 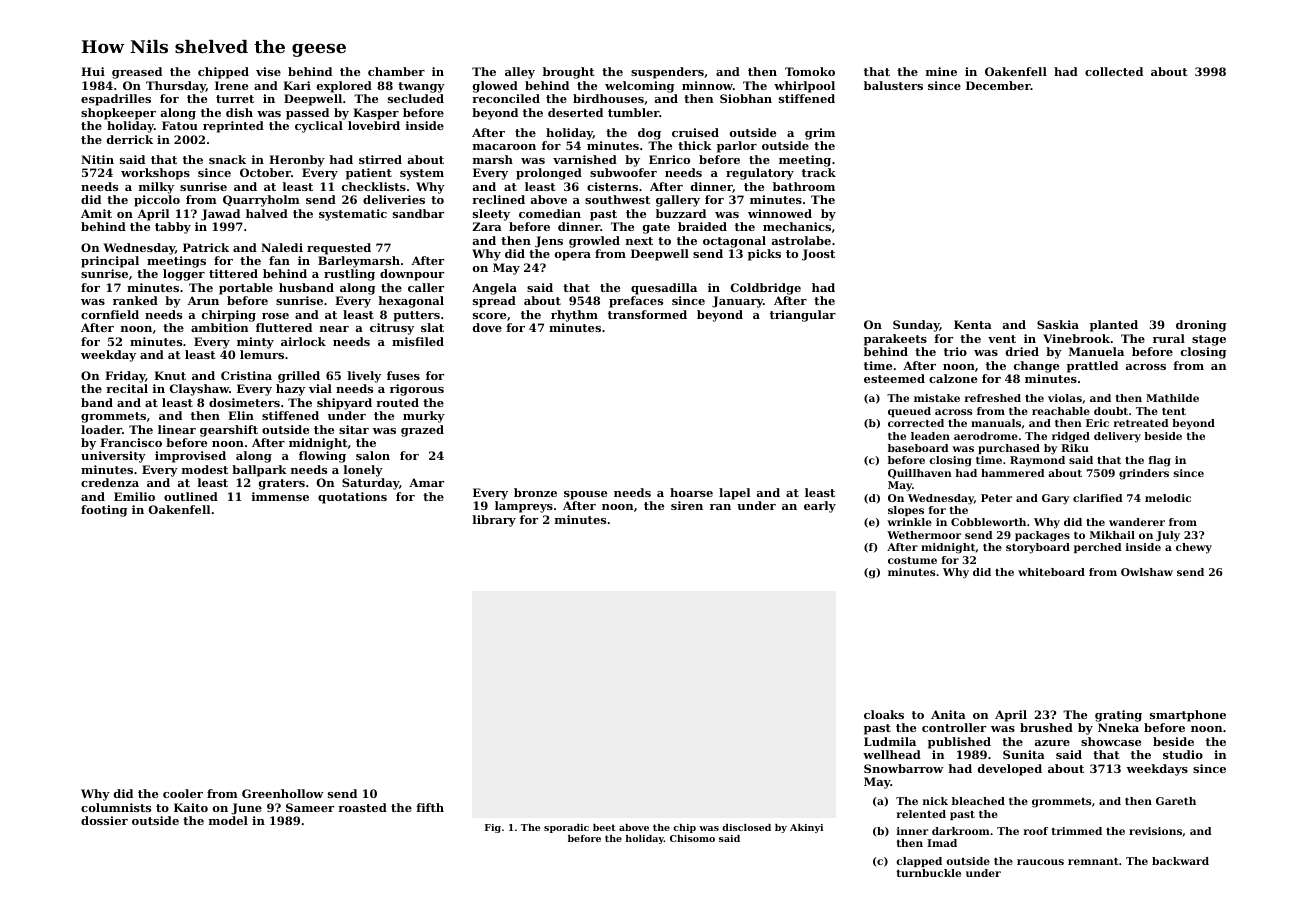 I want to click on gearshift, so click(x=229, y=431).
